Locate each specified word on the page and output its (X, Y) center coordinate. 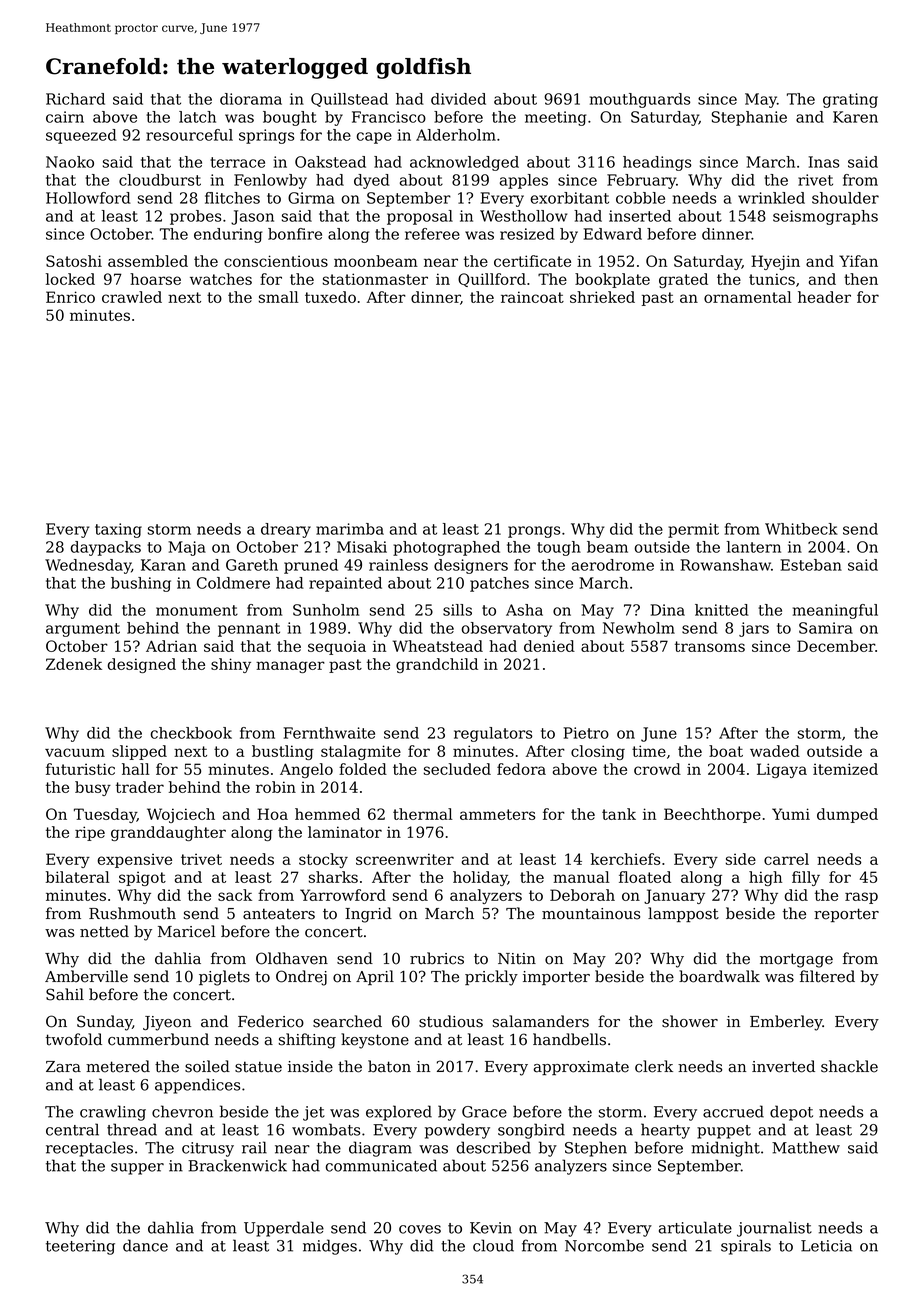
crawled (132, 297)
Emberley (786, 1023)
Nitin (517, 959)
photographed (446, 548)
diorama (251, 99)
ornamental (748, 297)
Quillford (492, 280)
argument (83, 630)
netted (104, 931)
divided (458, 99)
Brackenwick (237, 1165)
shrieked (602, 297)
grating (850, 100)
